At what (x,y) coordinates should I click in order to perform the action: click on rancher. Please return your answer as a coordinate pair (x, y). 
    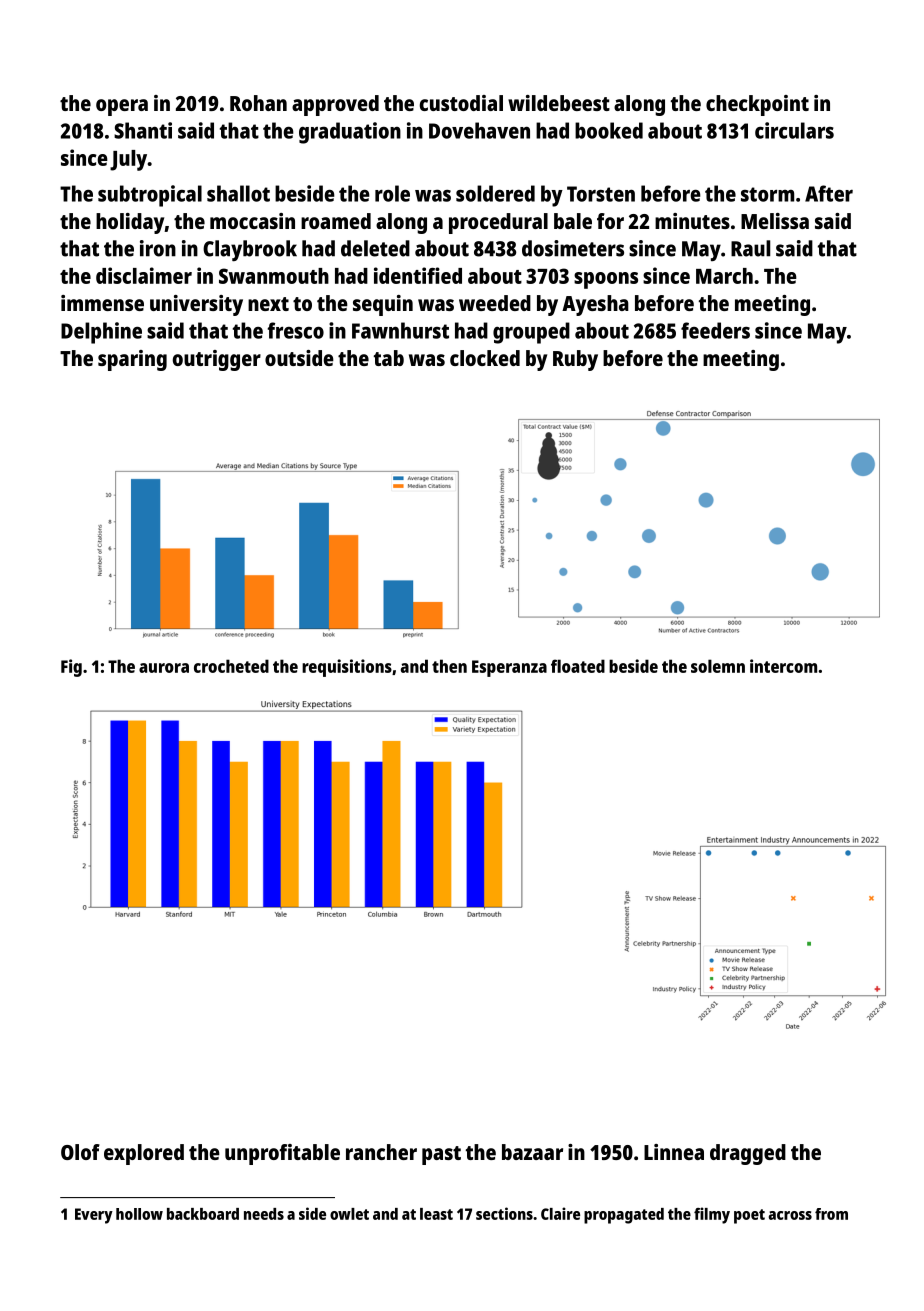
    Looking at the image, I should click on (381, 1152).
